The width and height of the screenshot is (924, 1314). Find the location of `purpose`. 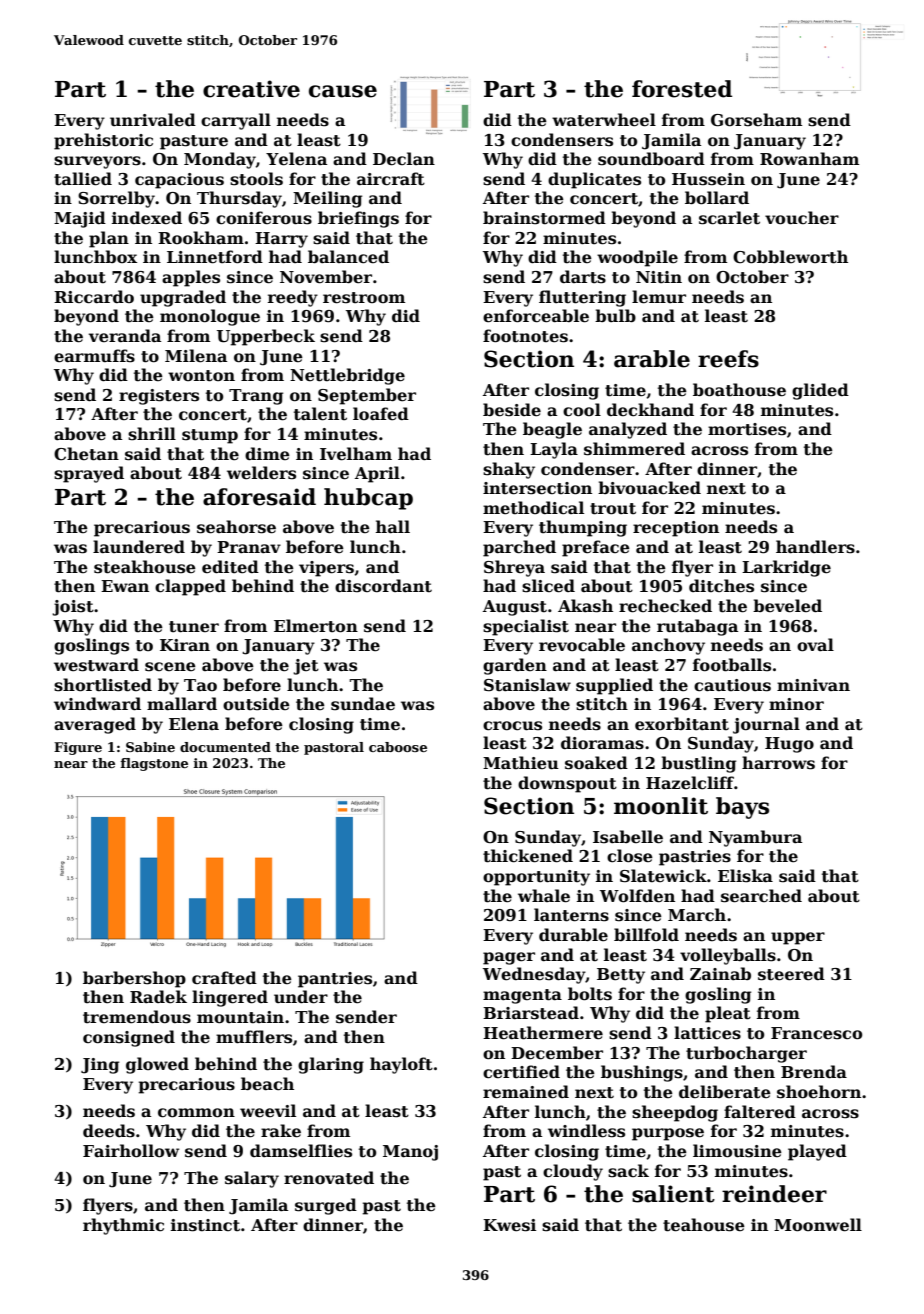

purpose is located at coordinates (668, 1134).
